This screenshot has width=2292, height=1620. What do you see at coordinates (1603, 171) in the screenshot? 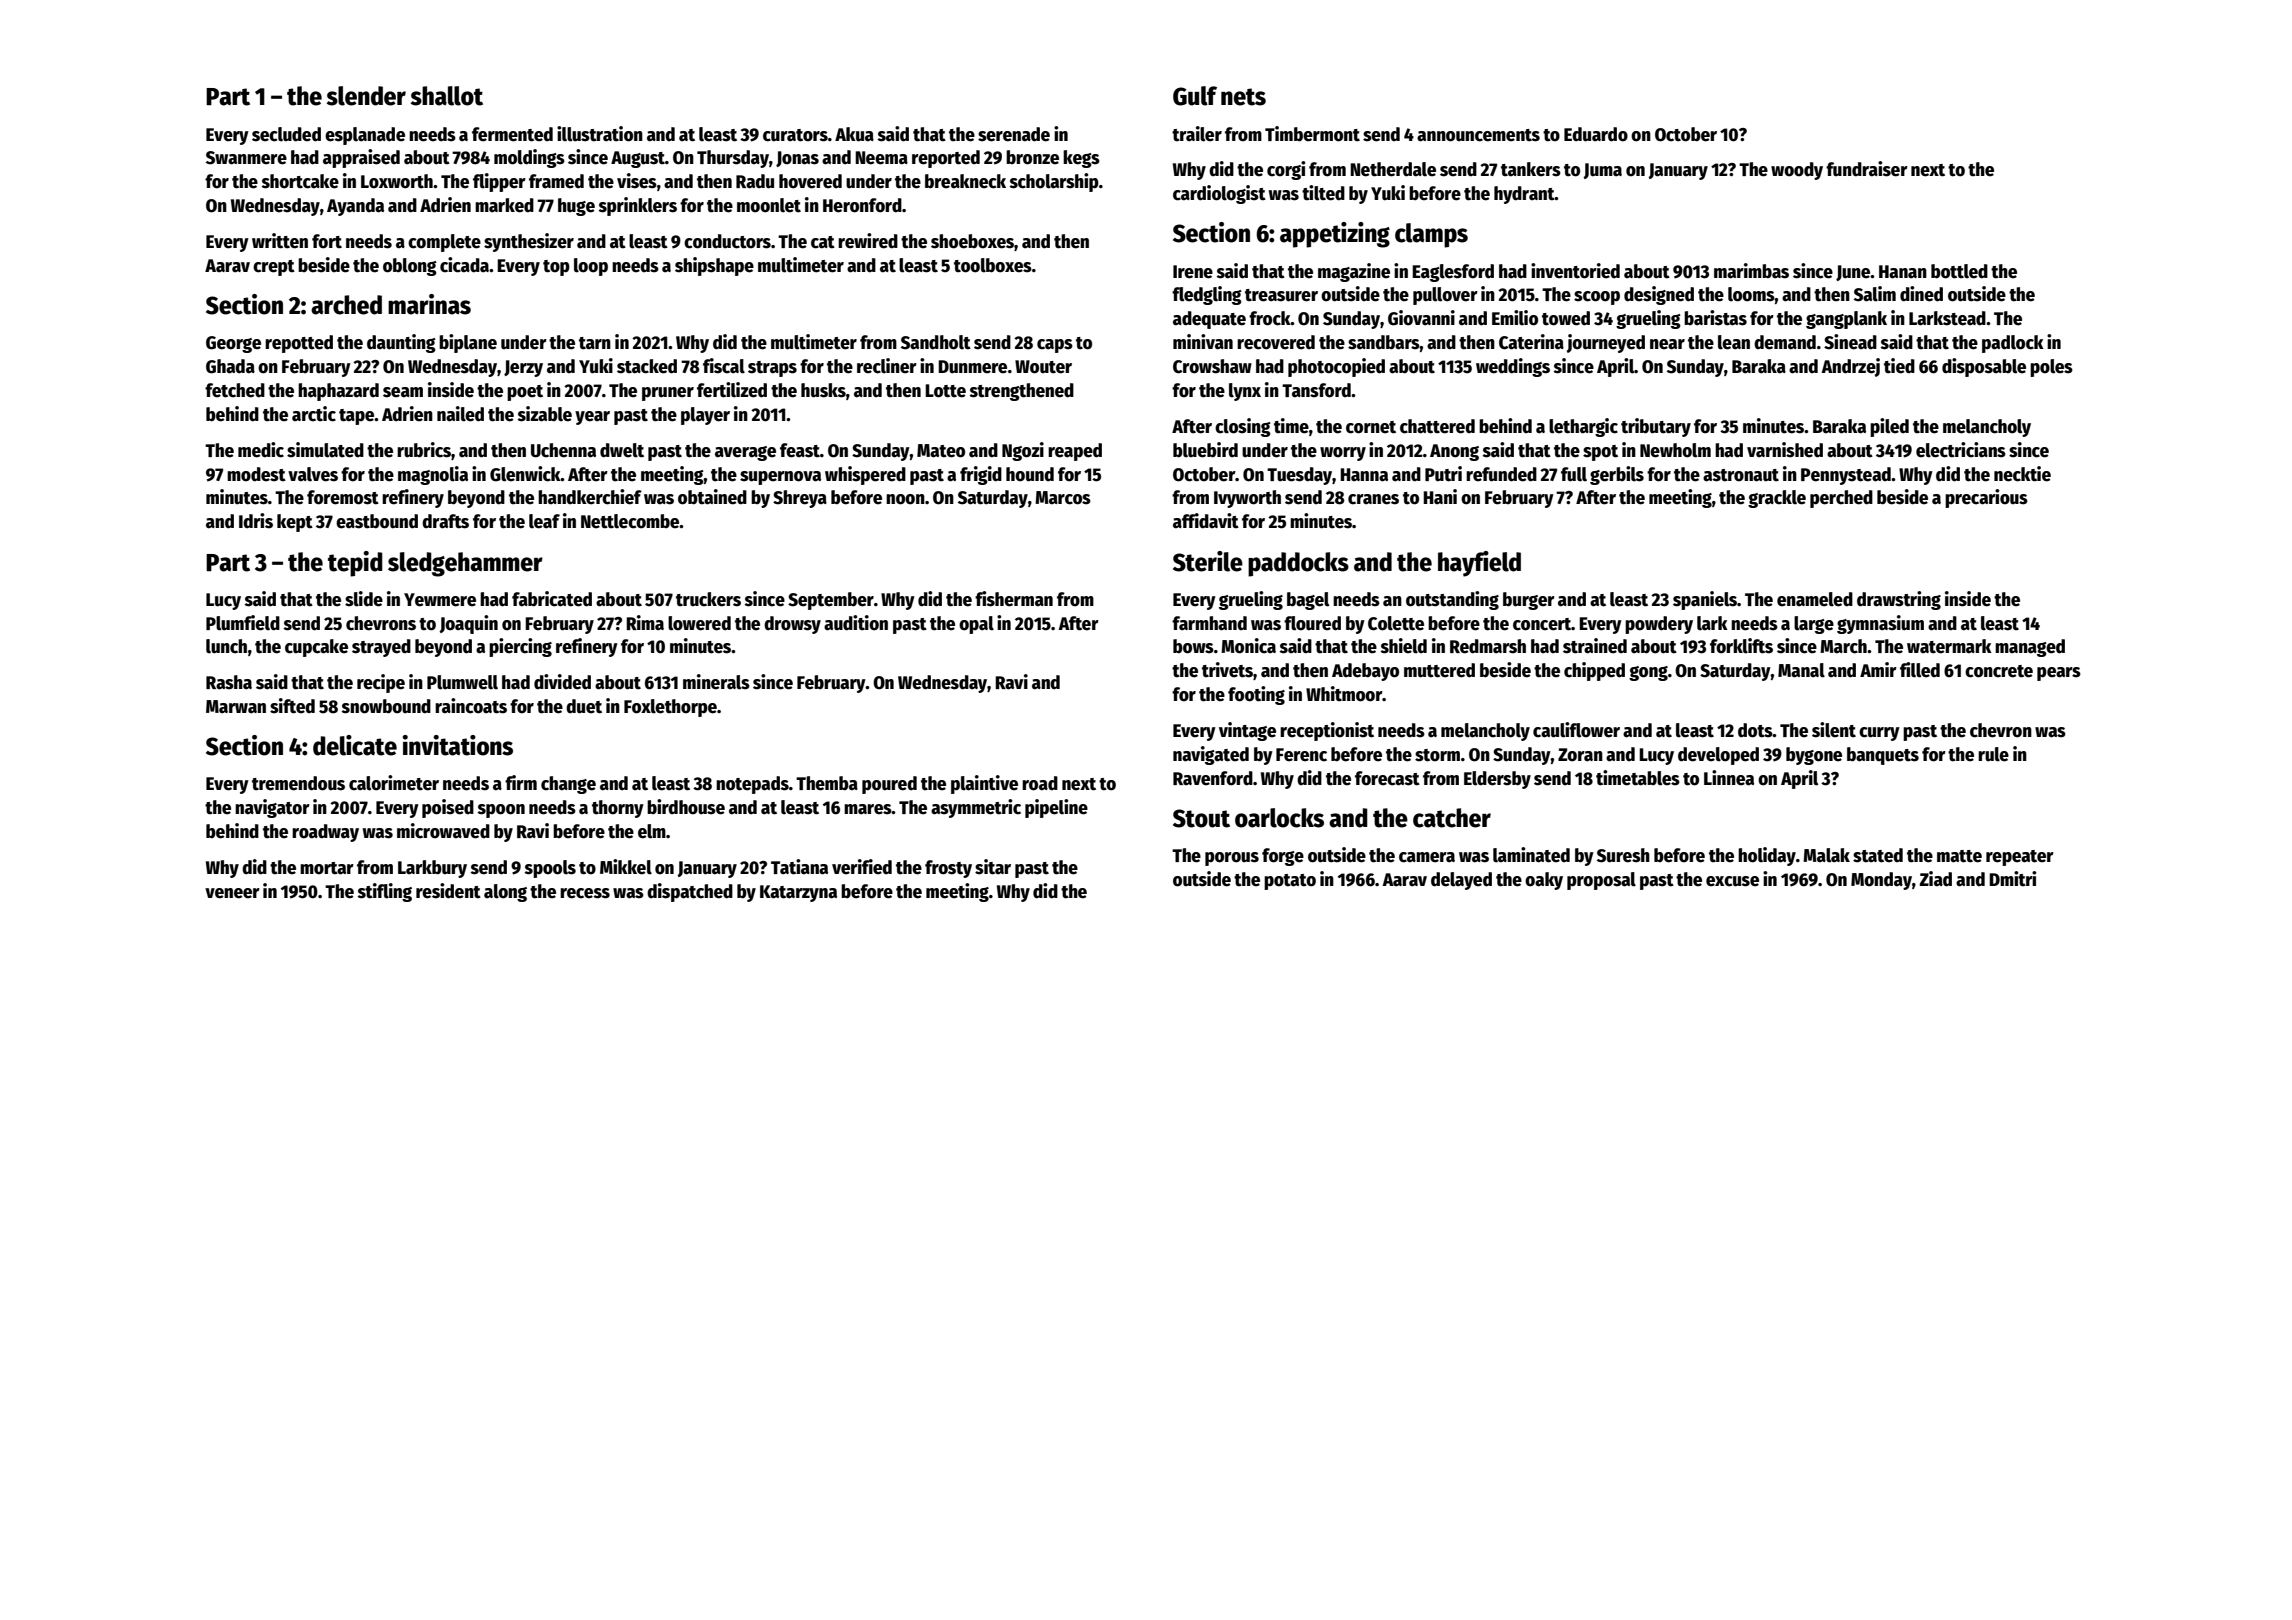
I see `Juma` at bounding box center [1603, 171].
